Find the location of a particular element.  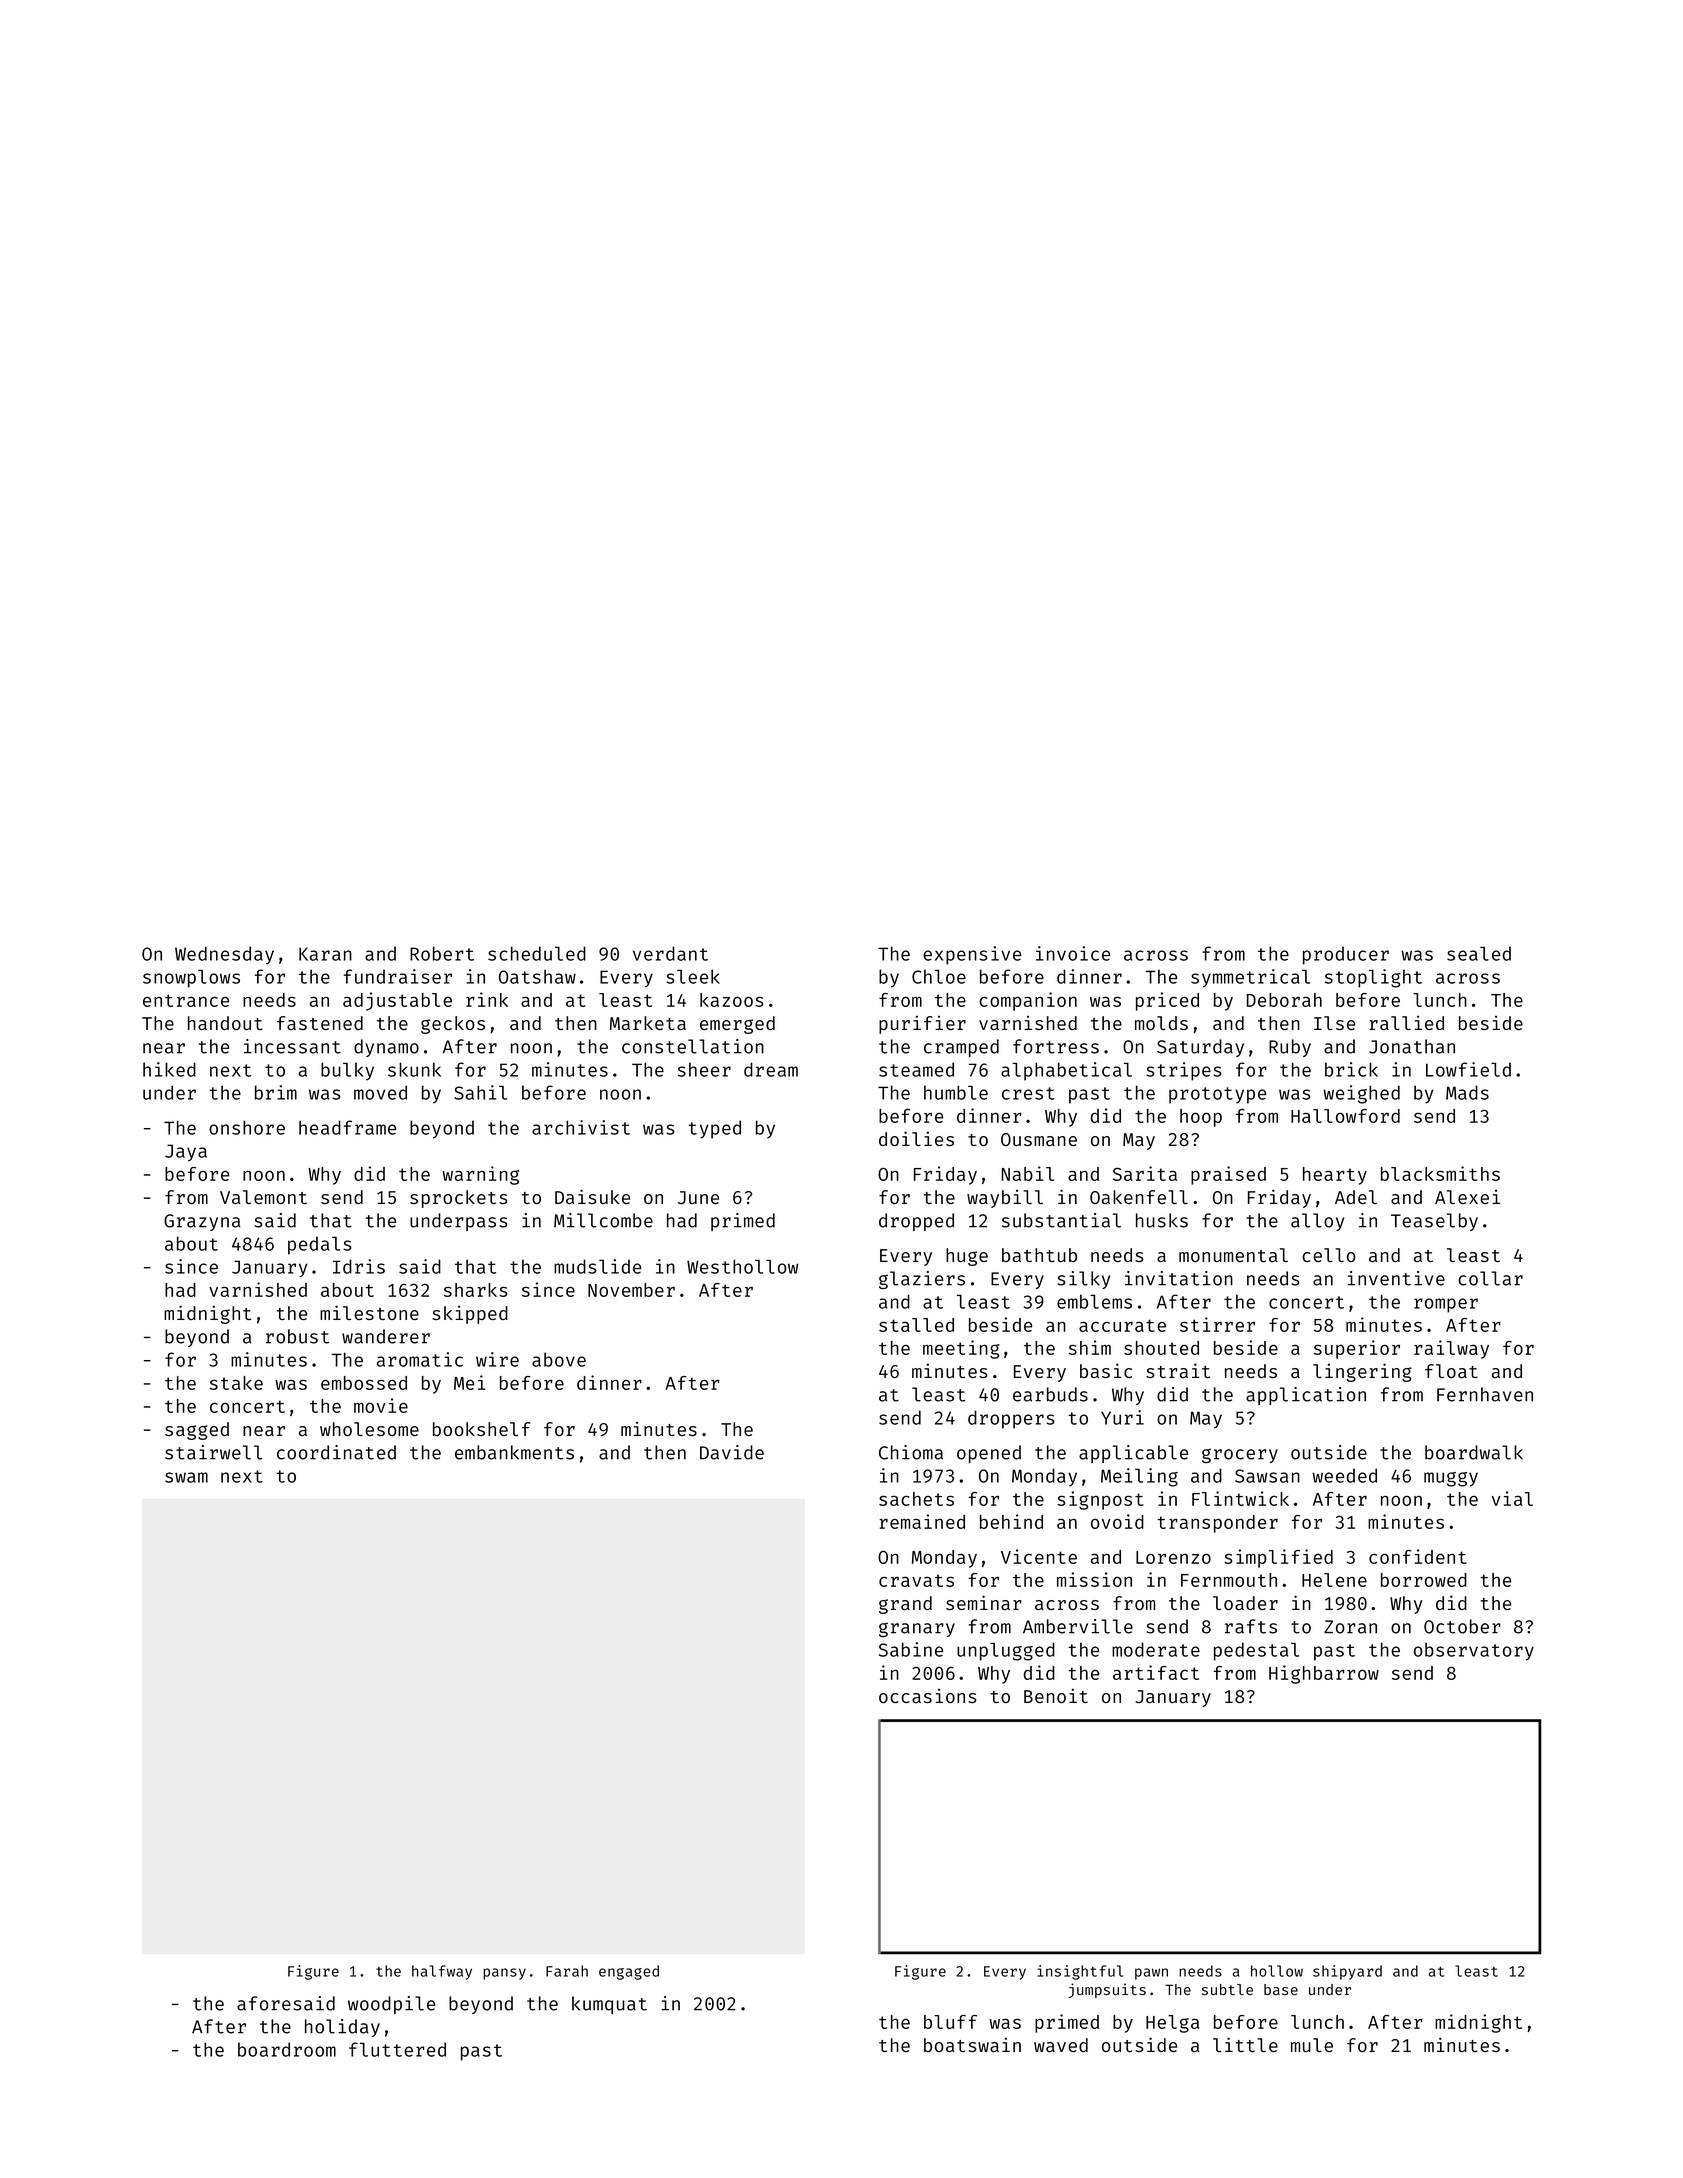

moderate is located at coordinates (1156, 1649).
